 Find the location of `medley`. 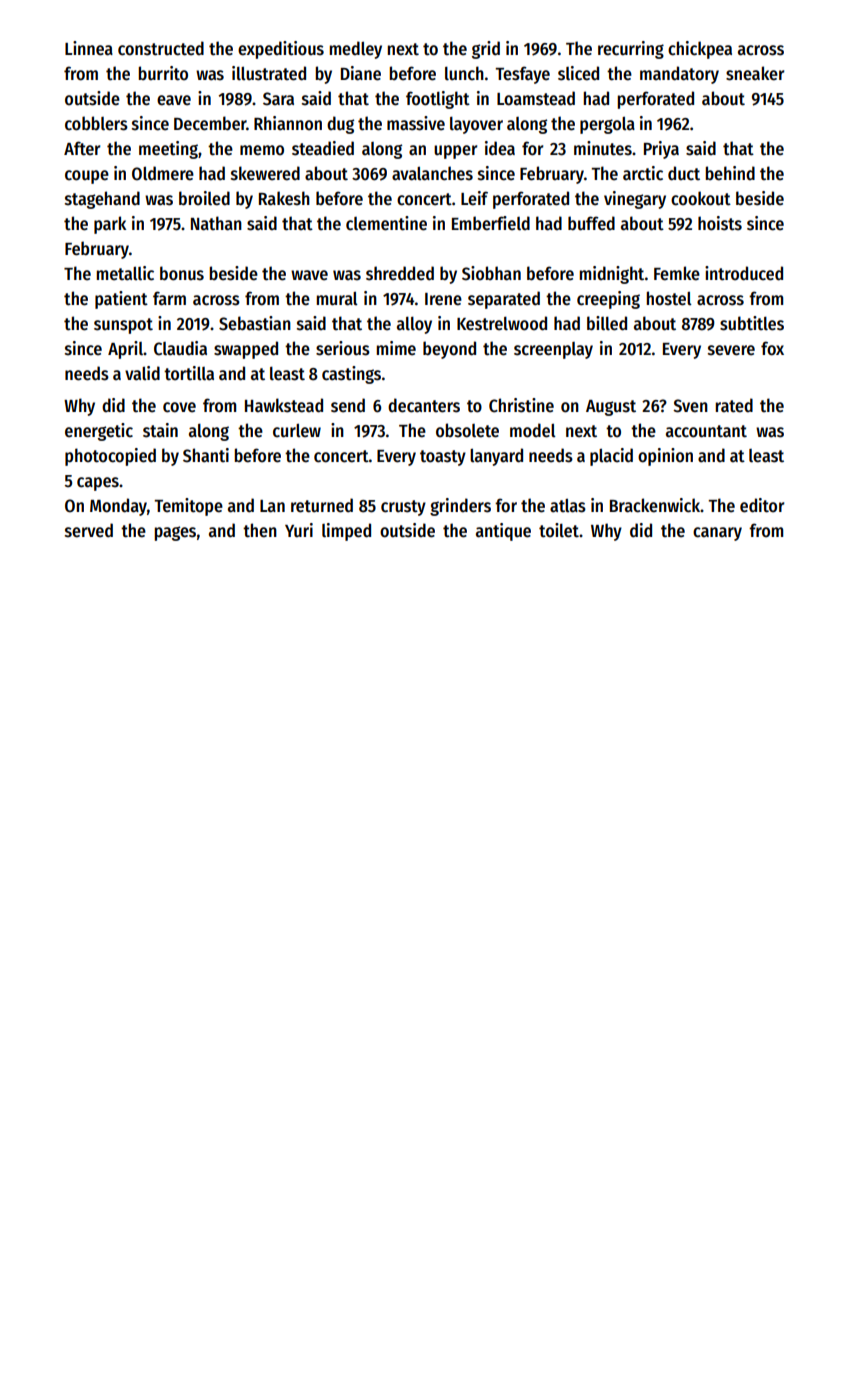

medley is located at coordinates (355, 50).
